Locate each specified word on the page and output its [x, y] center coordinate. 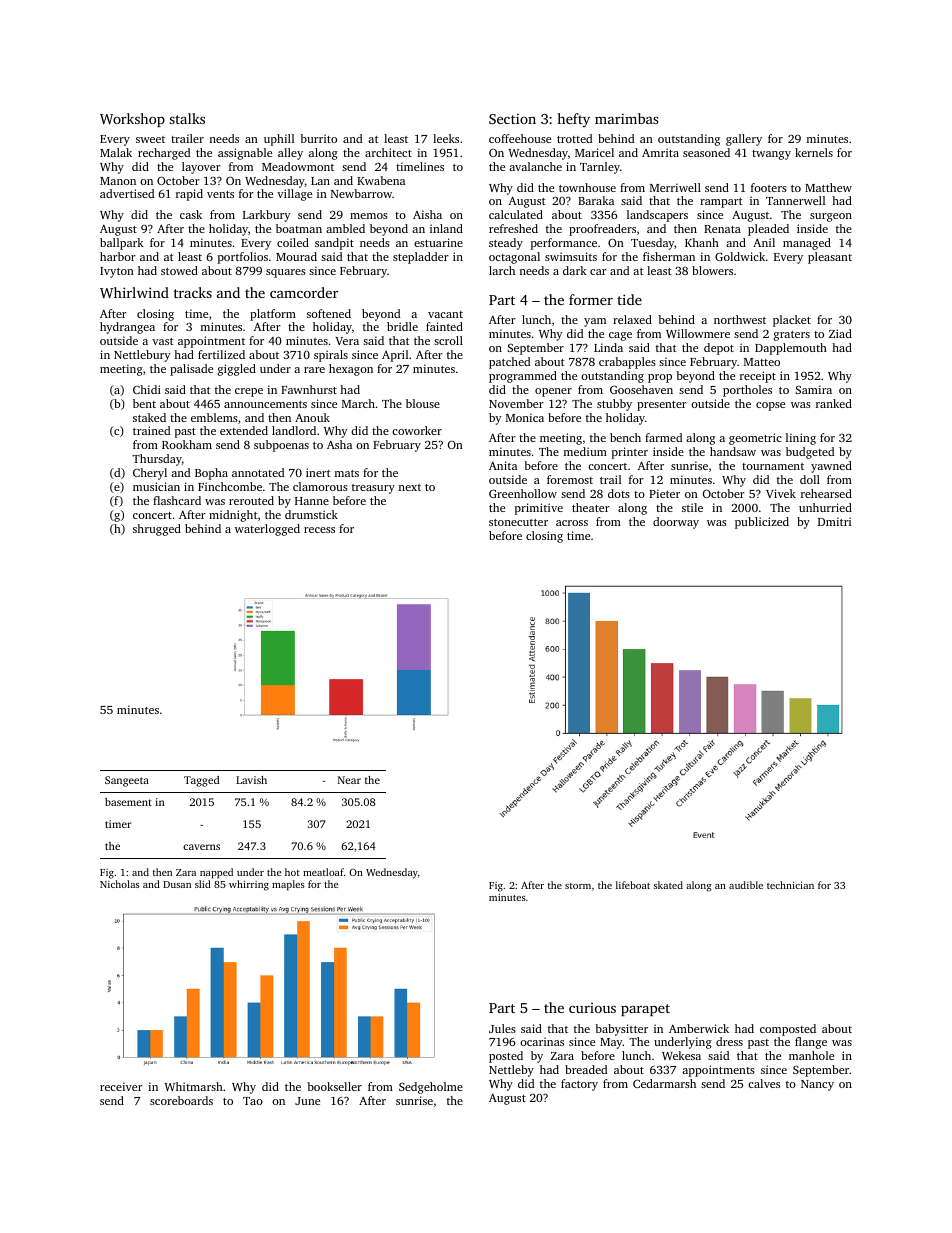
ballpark [122, 244]
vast [163, 341]
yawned [831, 467]
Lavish [251, 780]
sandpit [334, 244]
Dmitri [834, 521]
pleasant [830, 258]
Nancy [817, 1085]
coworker [417, 430]
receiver [121, 1086]
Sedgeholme [431, 1088]
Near [349, 780]
